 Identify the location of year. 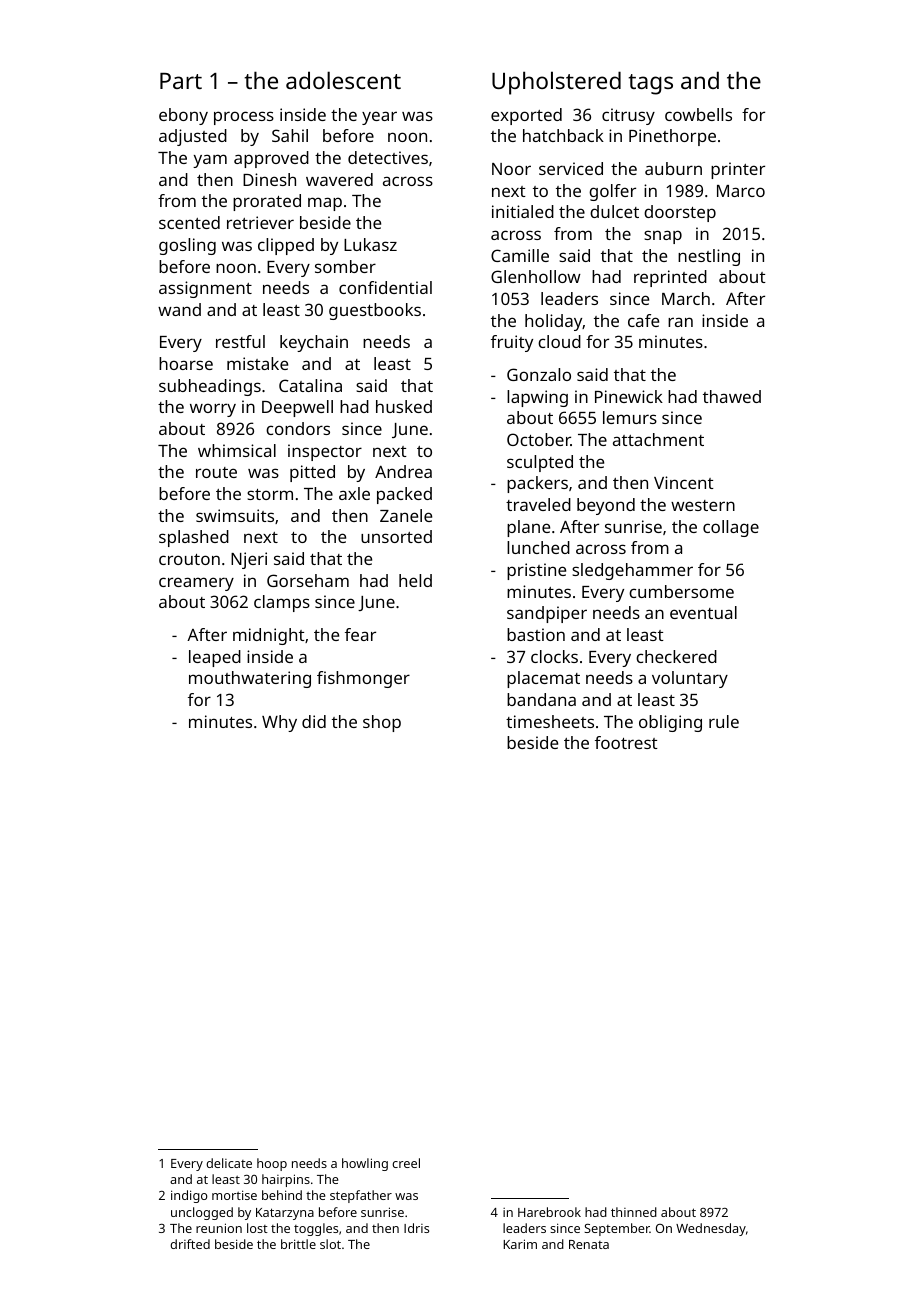
(379, 118).
